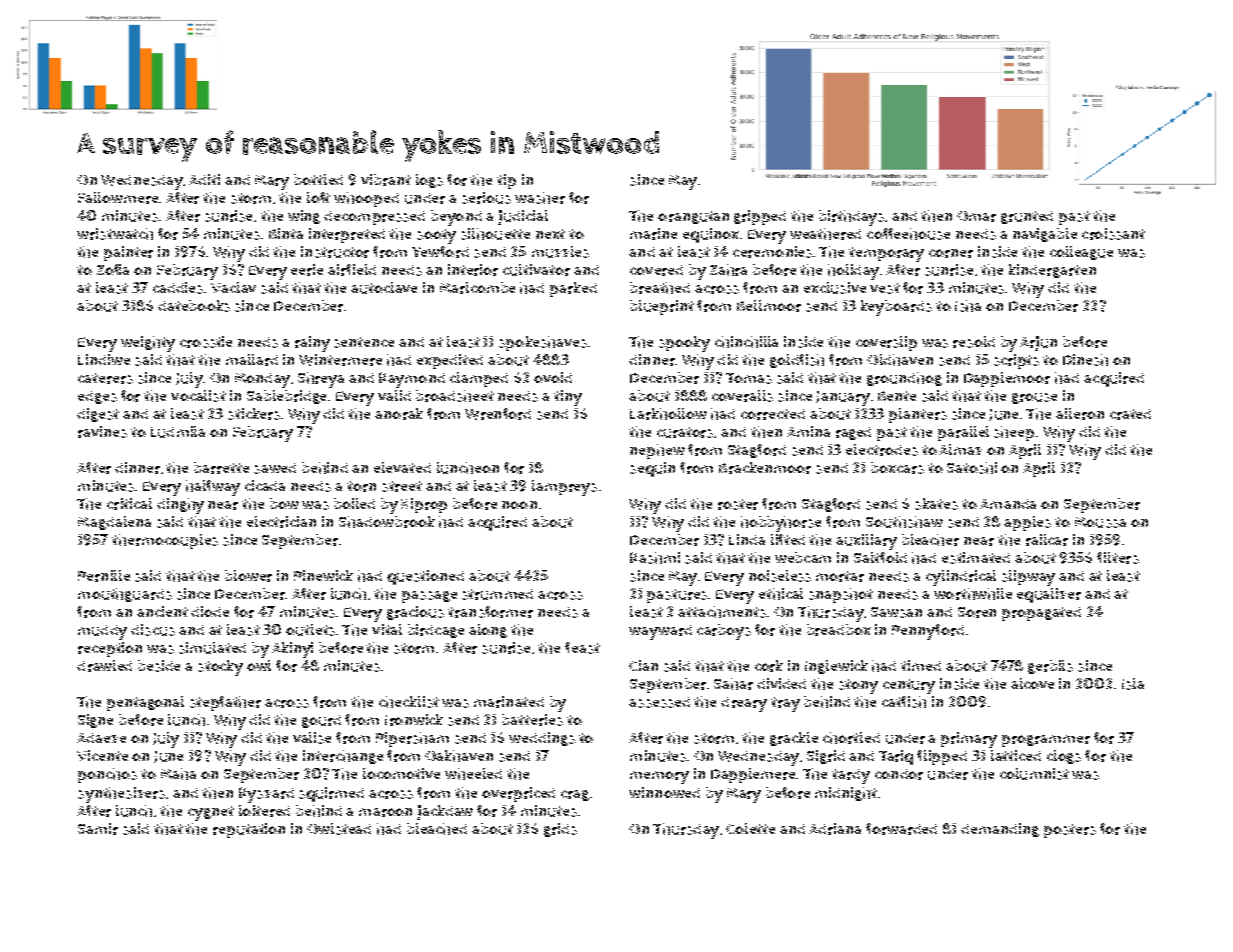  What do you see at coordinates (1085, 360) in the image?
I see `Dinesh` at bounding box center [1085, 360].
